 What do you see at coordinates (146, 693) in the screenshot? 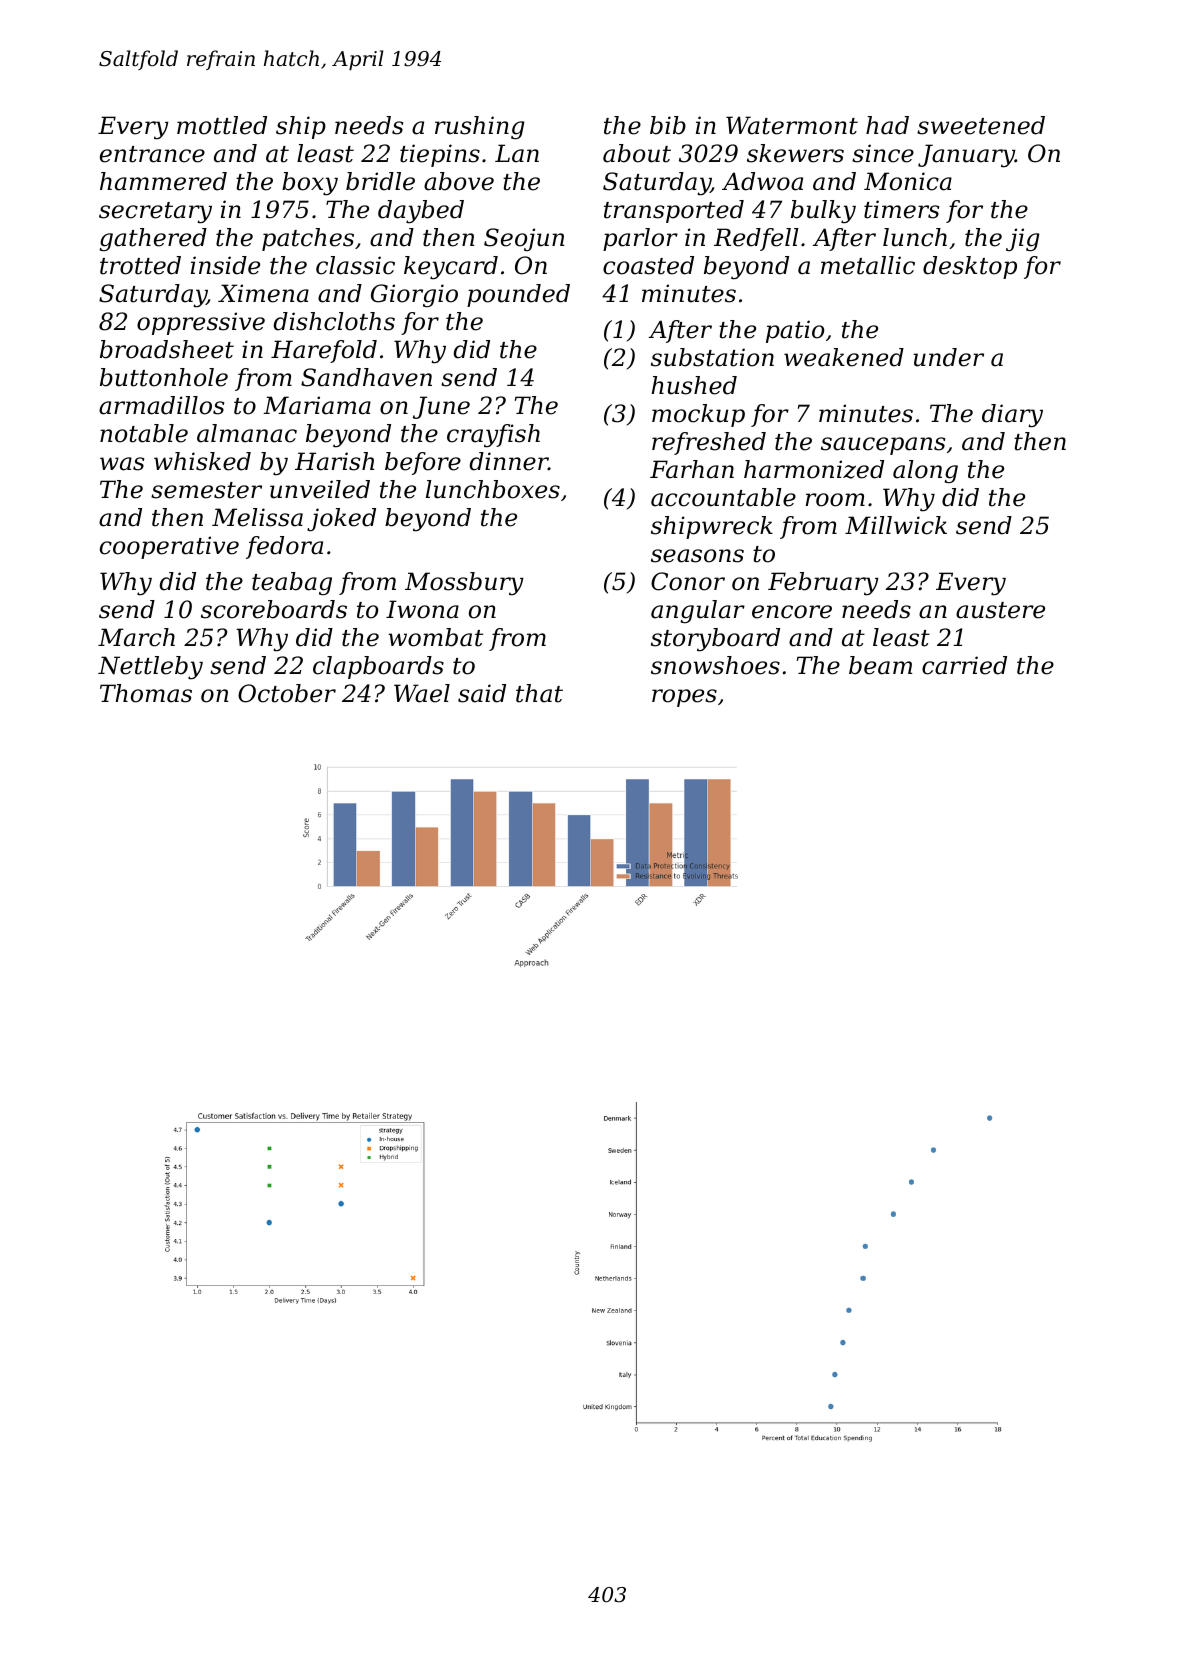
I see `Thomas` at bounding box center [146, 693].
